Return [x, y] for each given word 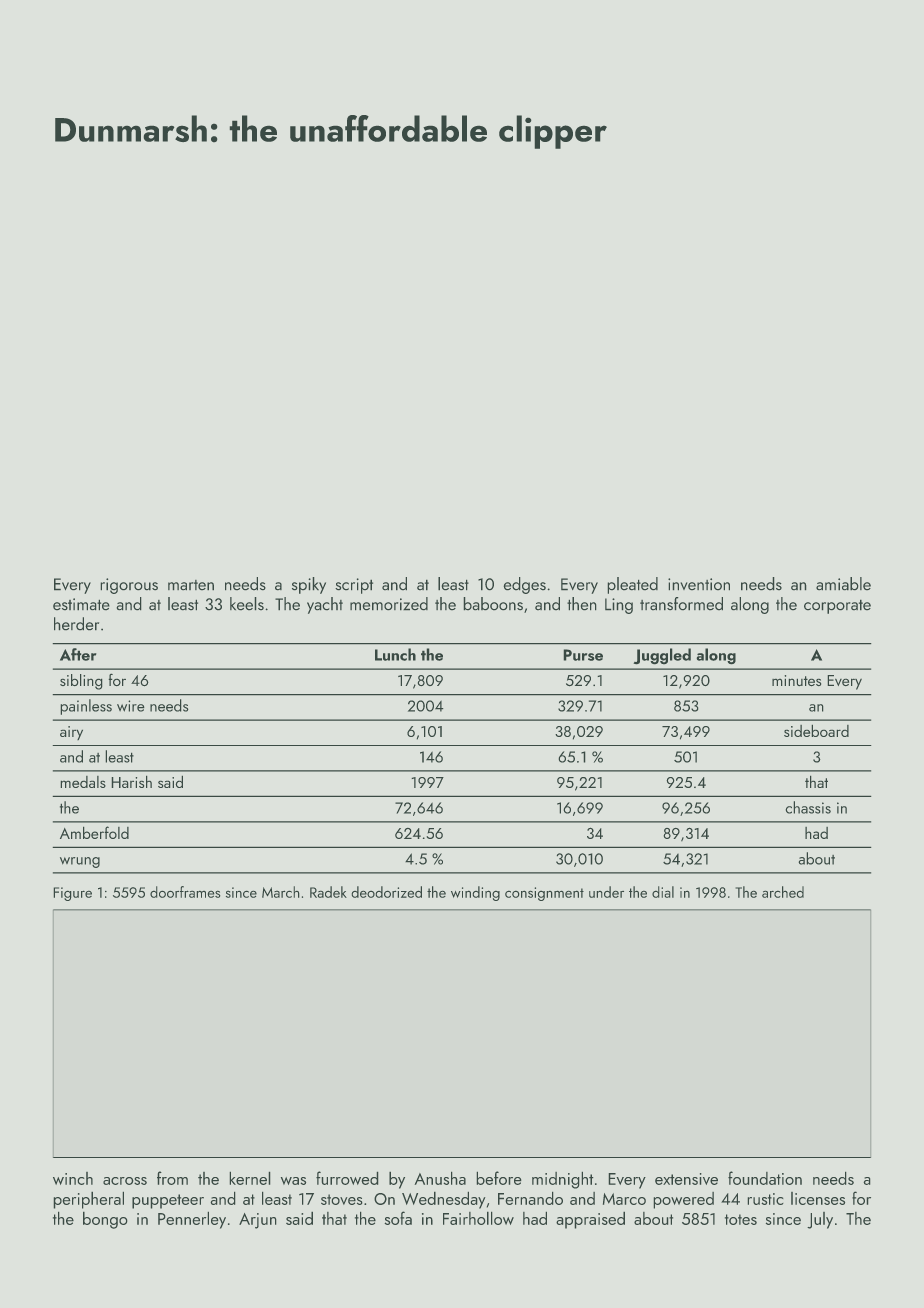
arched [783, 892]
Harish [131, 781]
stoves [342, 1199]
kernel [250, 1178]
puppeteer [168, 1201]
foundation [765, 1178]
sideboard [816, 730]
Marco [624, 1199]
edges [524, 585]
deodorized [386, 892]
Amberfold [94, 832]
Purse [583, 655]
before [499, 1178]
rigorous [129, 586]
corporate [837, 606]
